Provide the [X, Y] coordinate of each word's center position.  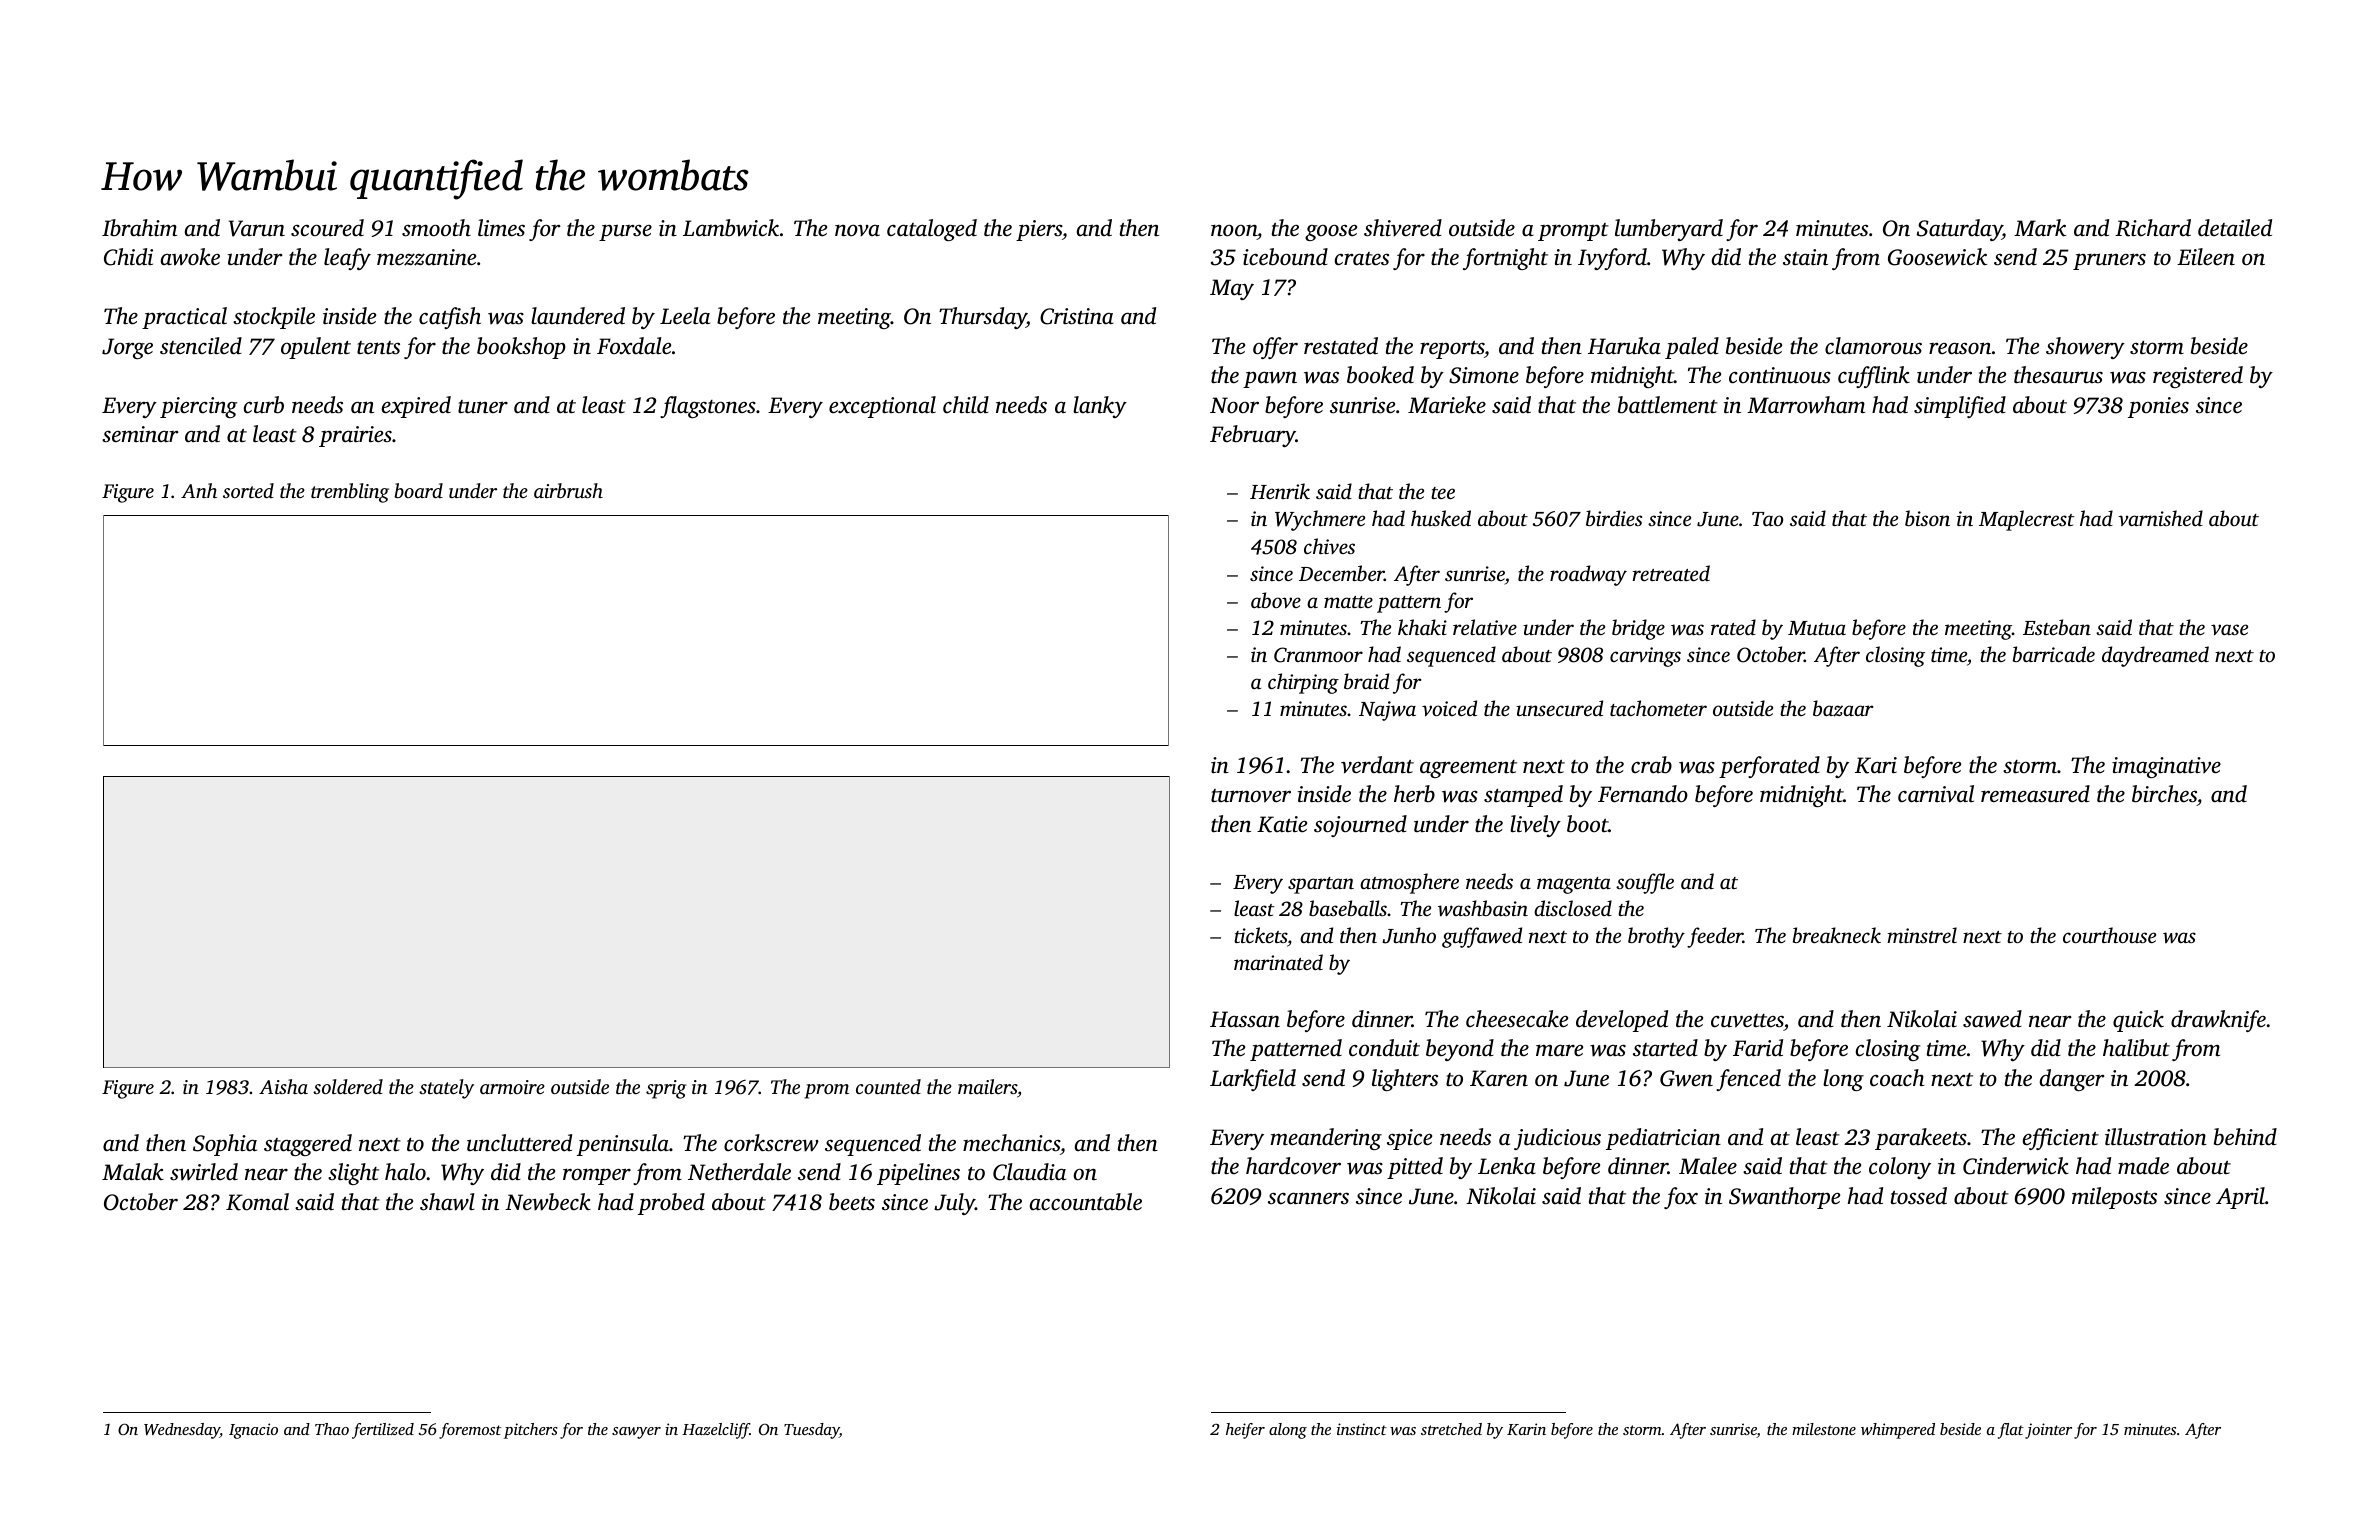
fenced [1748, 1080]
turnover [1251, 796]
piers [1039, 230]
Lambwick [731, 228]
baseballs [1348, 908]
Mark [2040, 228]
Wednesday [182, 1431]
